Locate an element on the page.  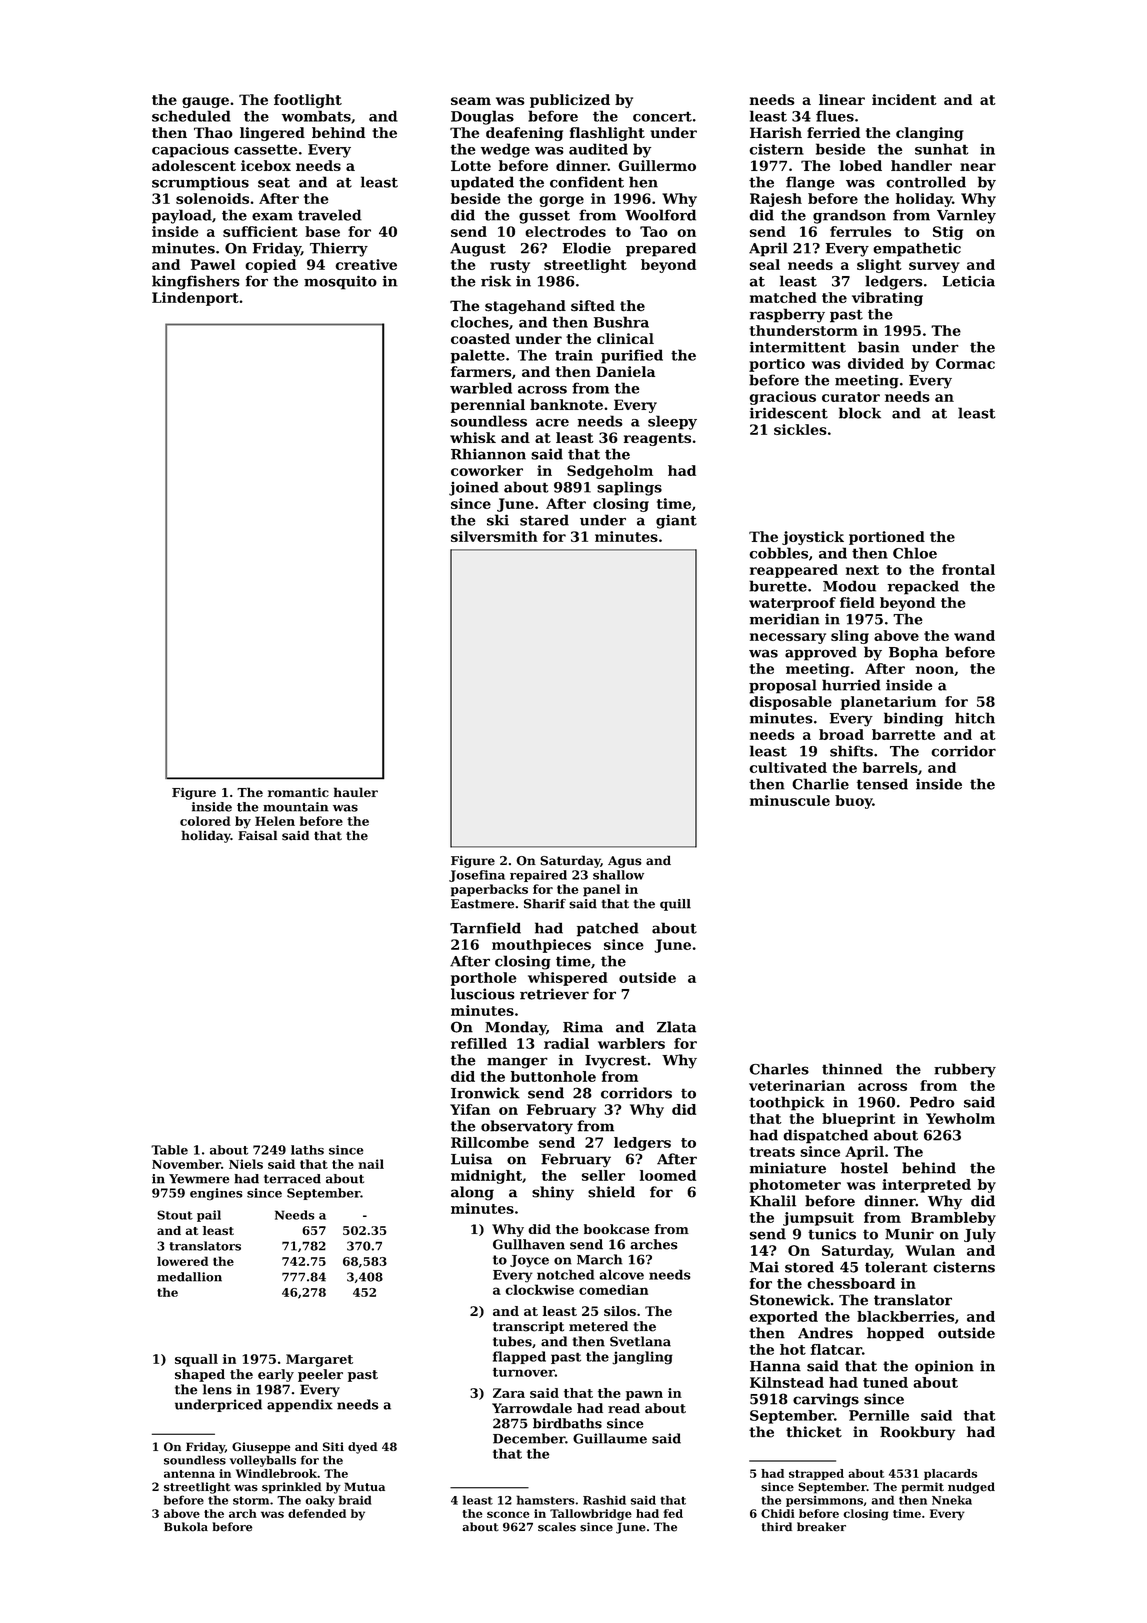
lens is located at coordinates (217, 1389).
